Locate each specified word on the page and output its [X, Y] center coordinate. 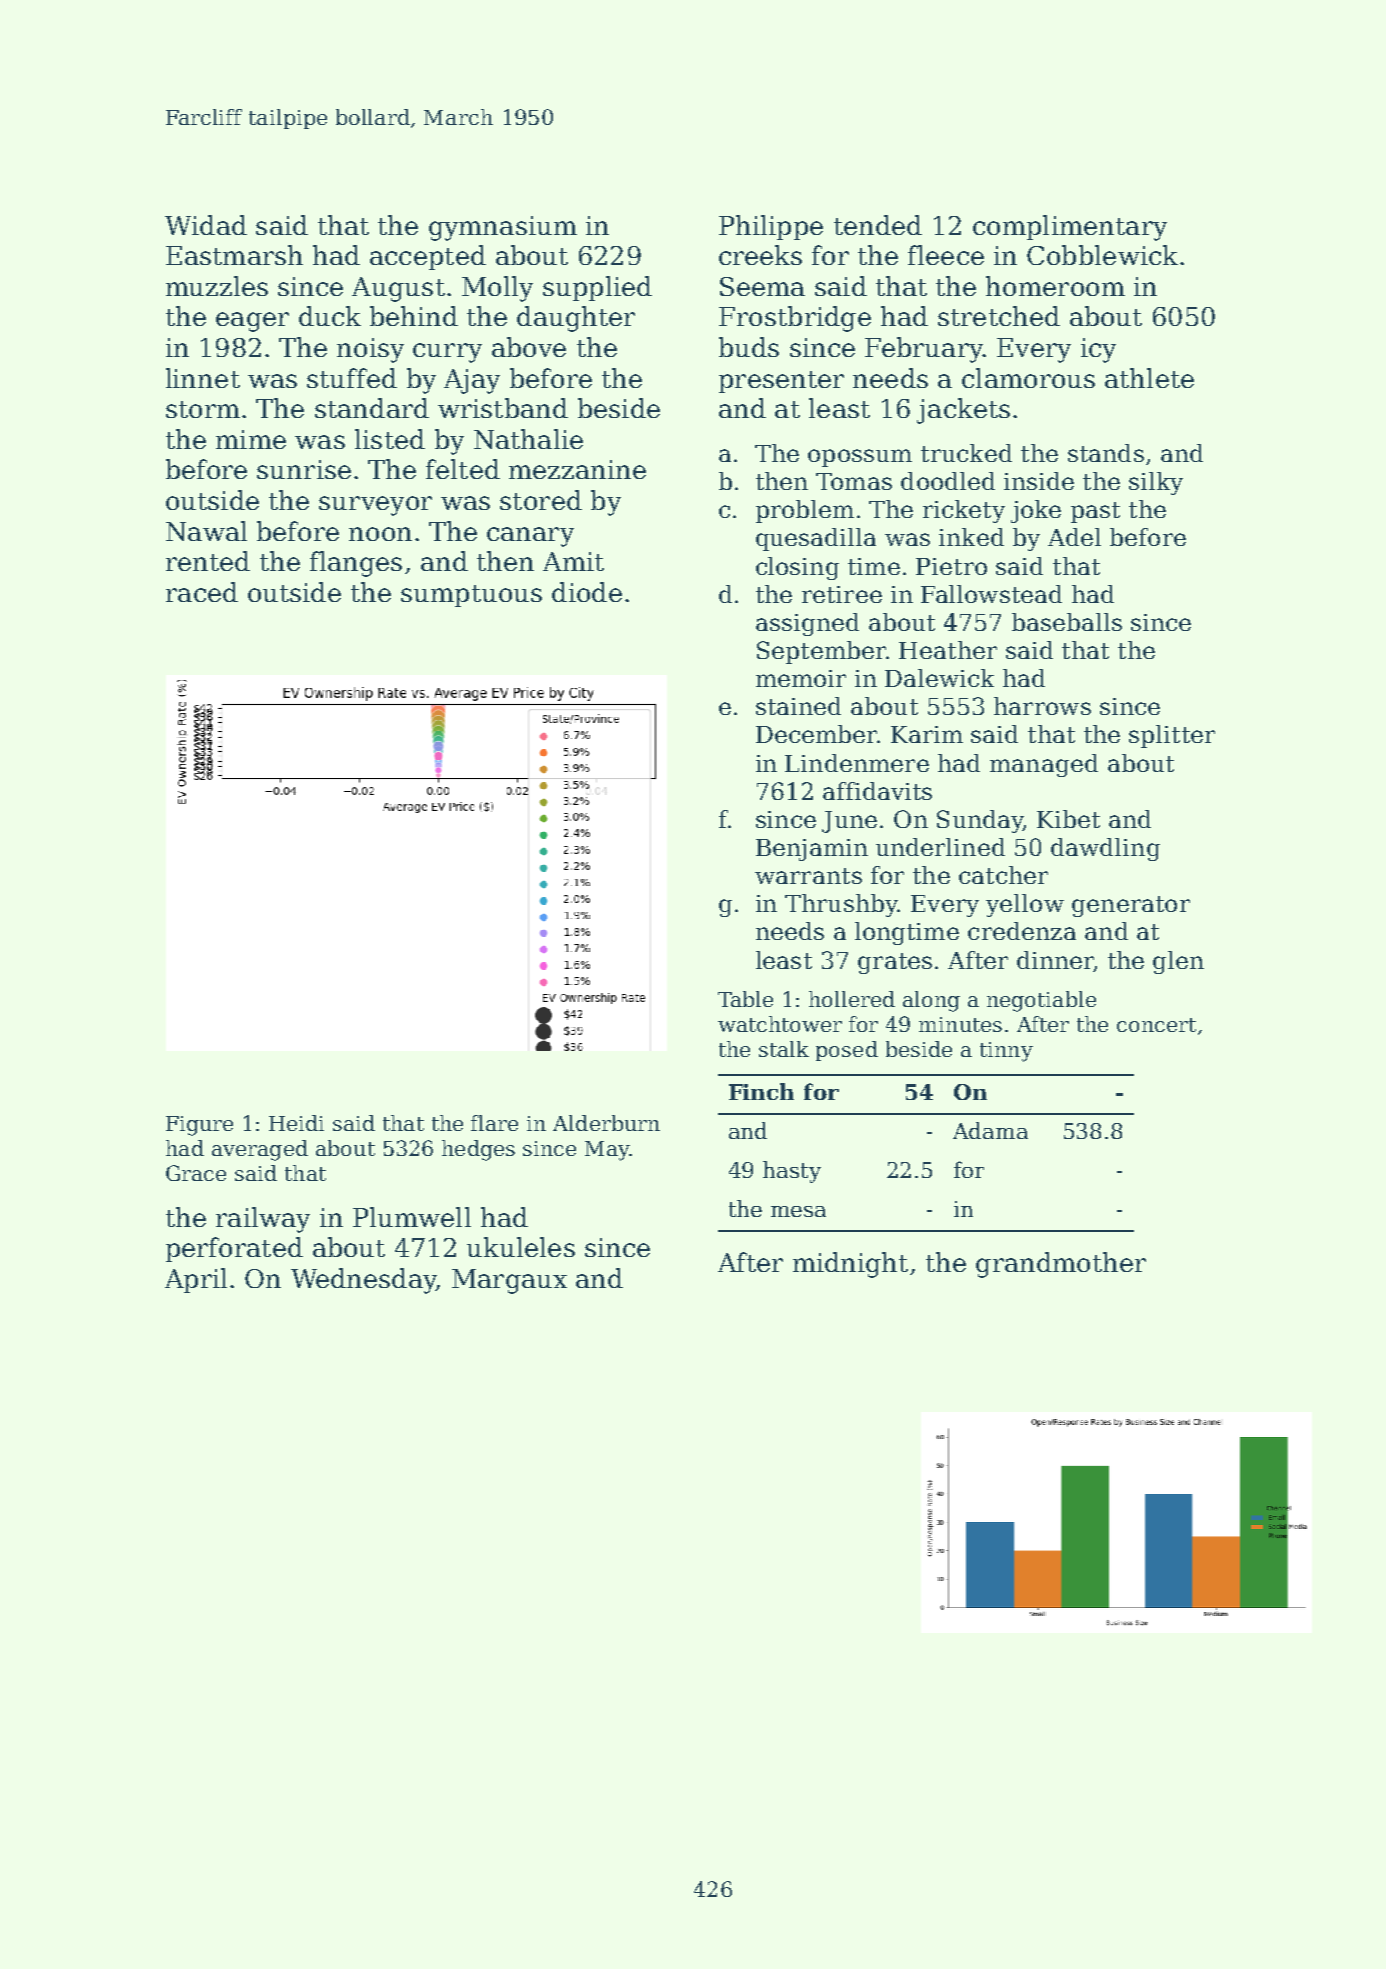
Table [745, 999]
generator [1131, 906]
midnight [850, 1265]
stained [798, 706]
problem [805, 511]
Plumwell [412, 1217]
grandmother [1061, 1265]
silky [1156, 483]
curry [447, 353]
